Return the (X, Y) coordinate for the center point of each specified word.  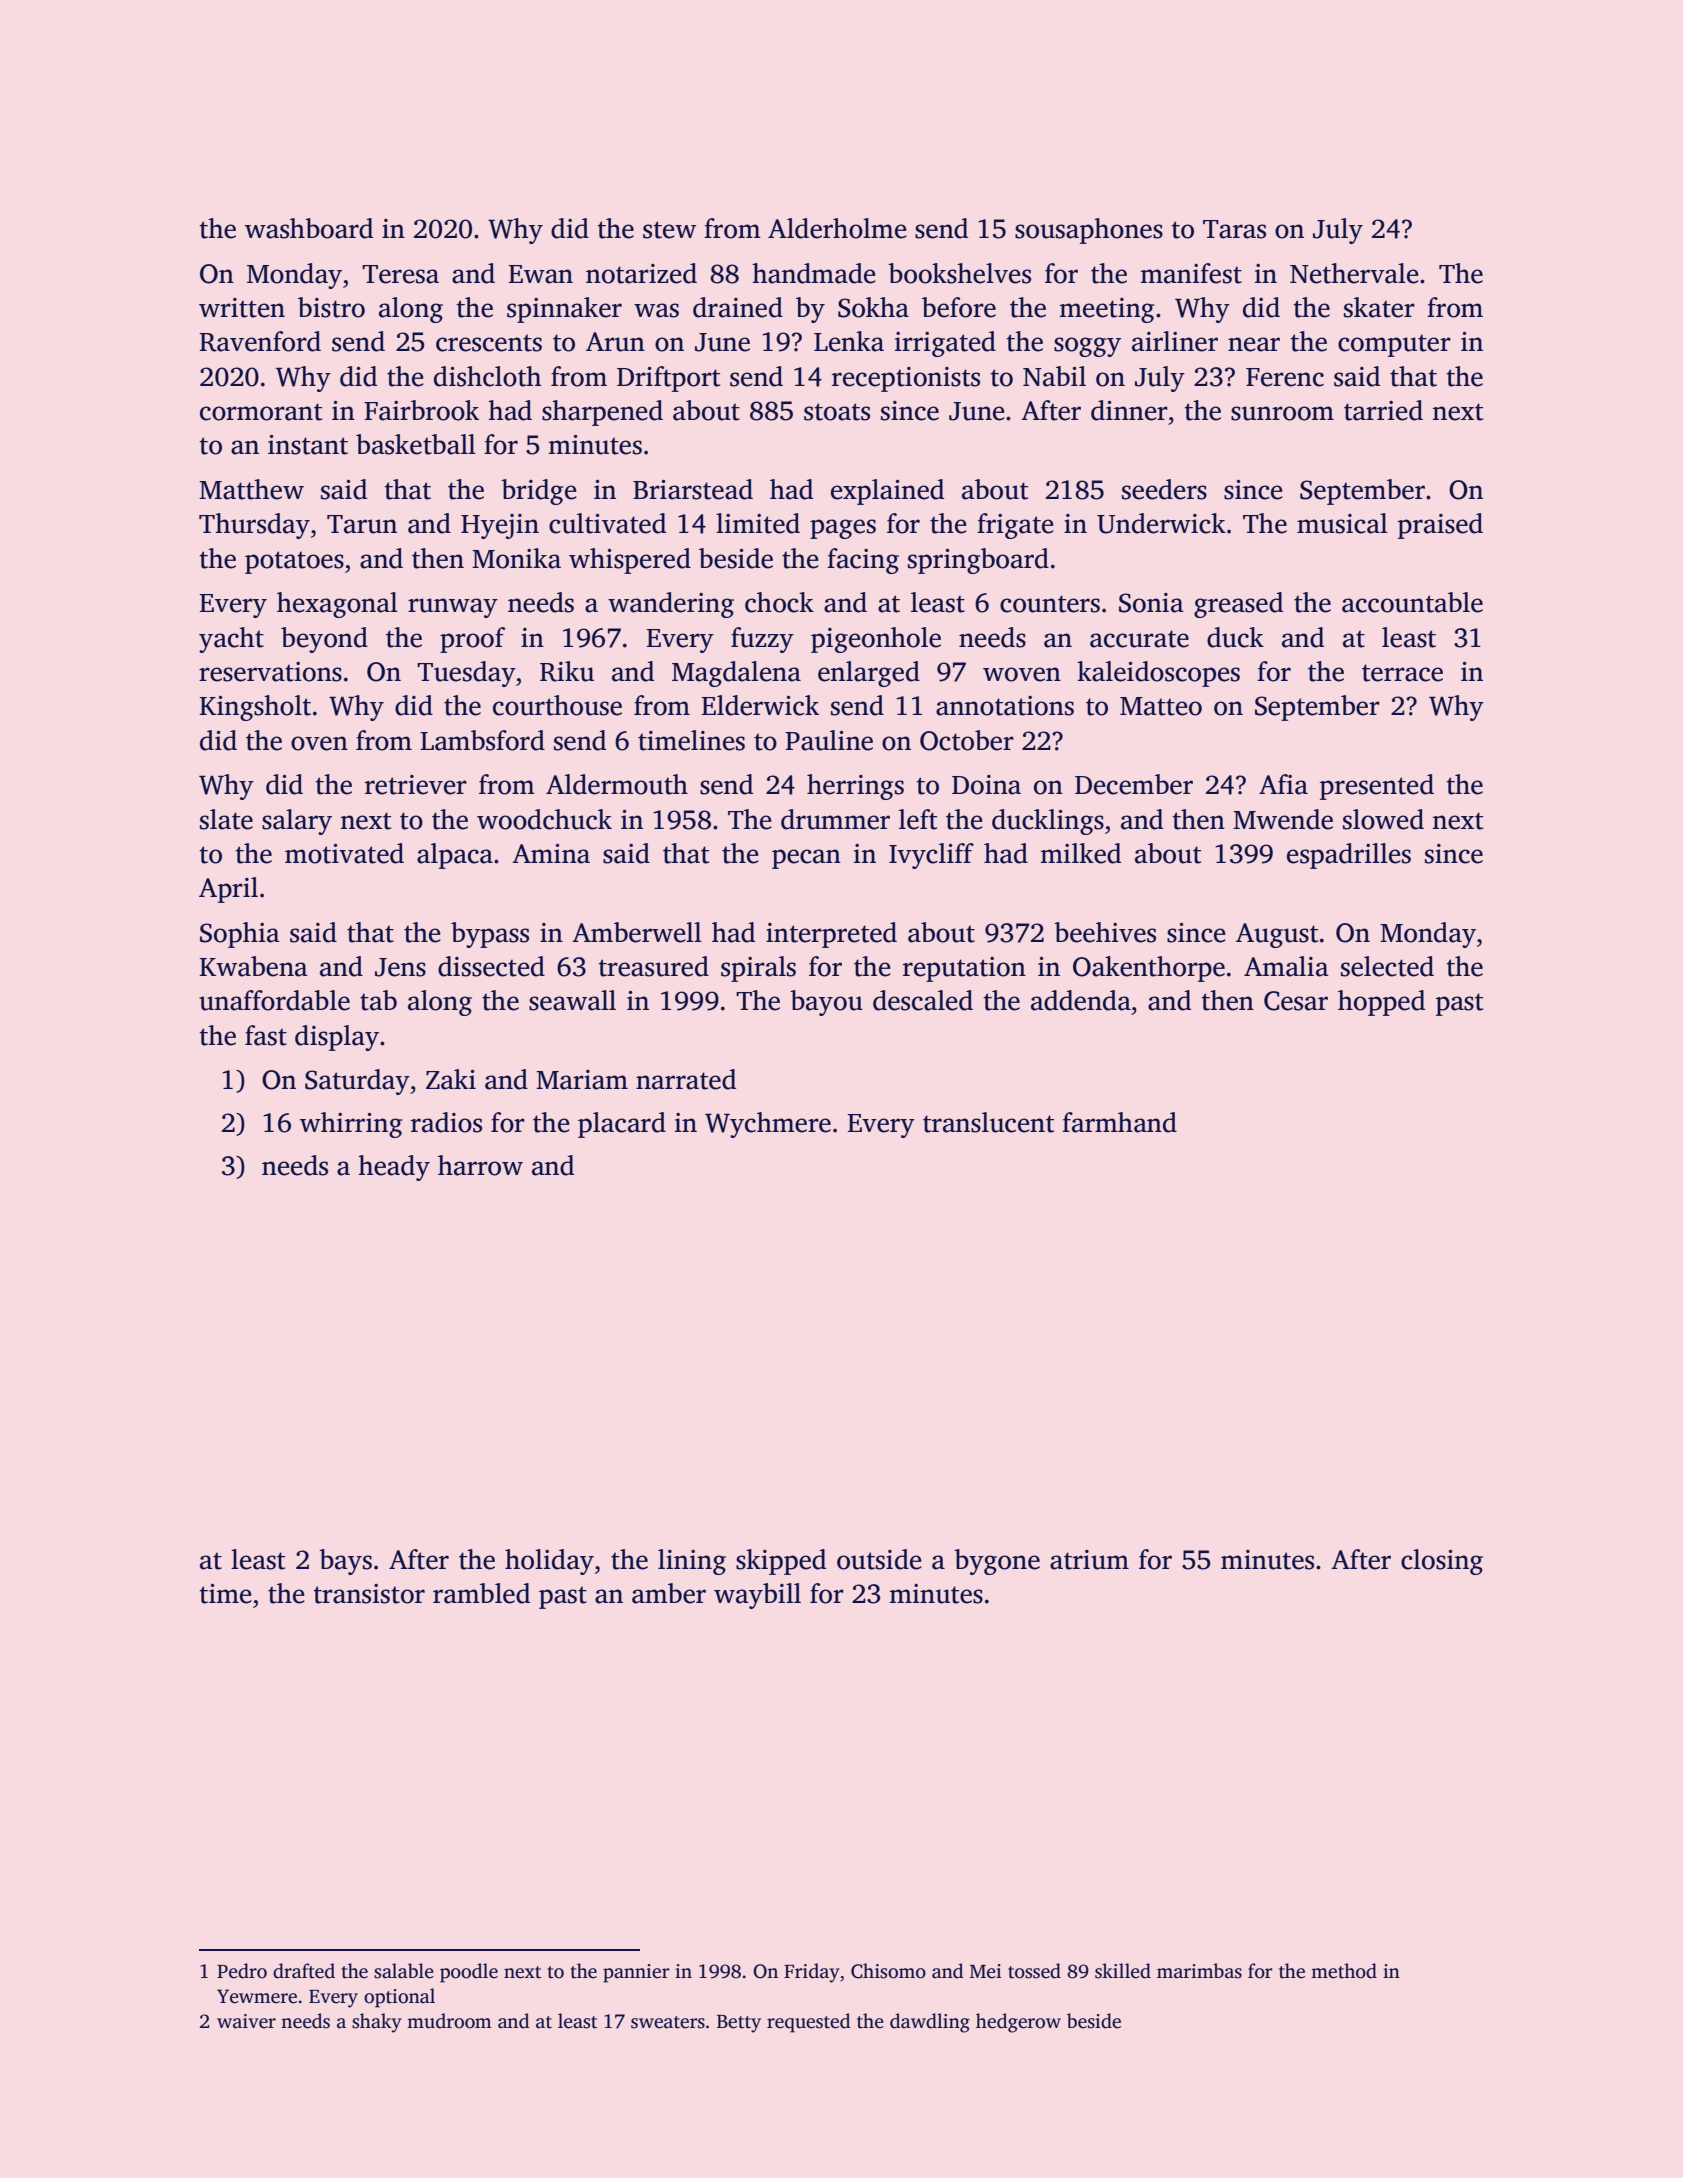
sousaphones (1089, 231)
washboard (309, 228)
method (1344, 1971)
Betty (739, 2024)
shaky (377, 2023)
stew (669, 230)
